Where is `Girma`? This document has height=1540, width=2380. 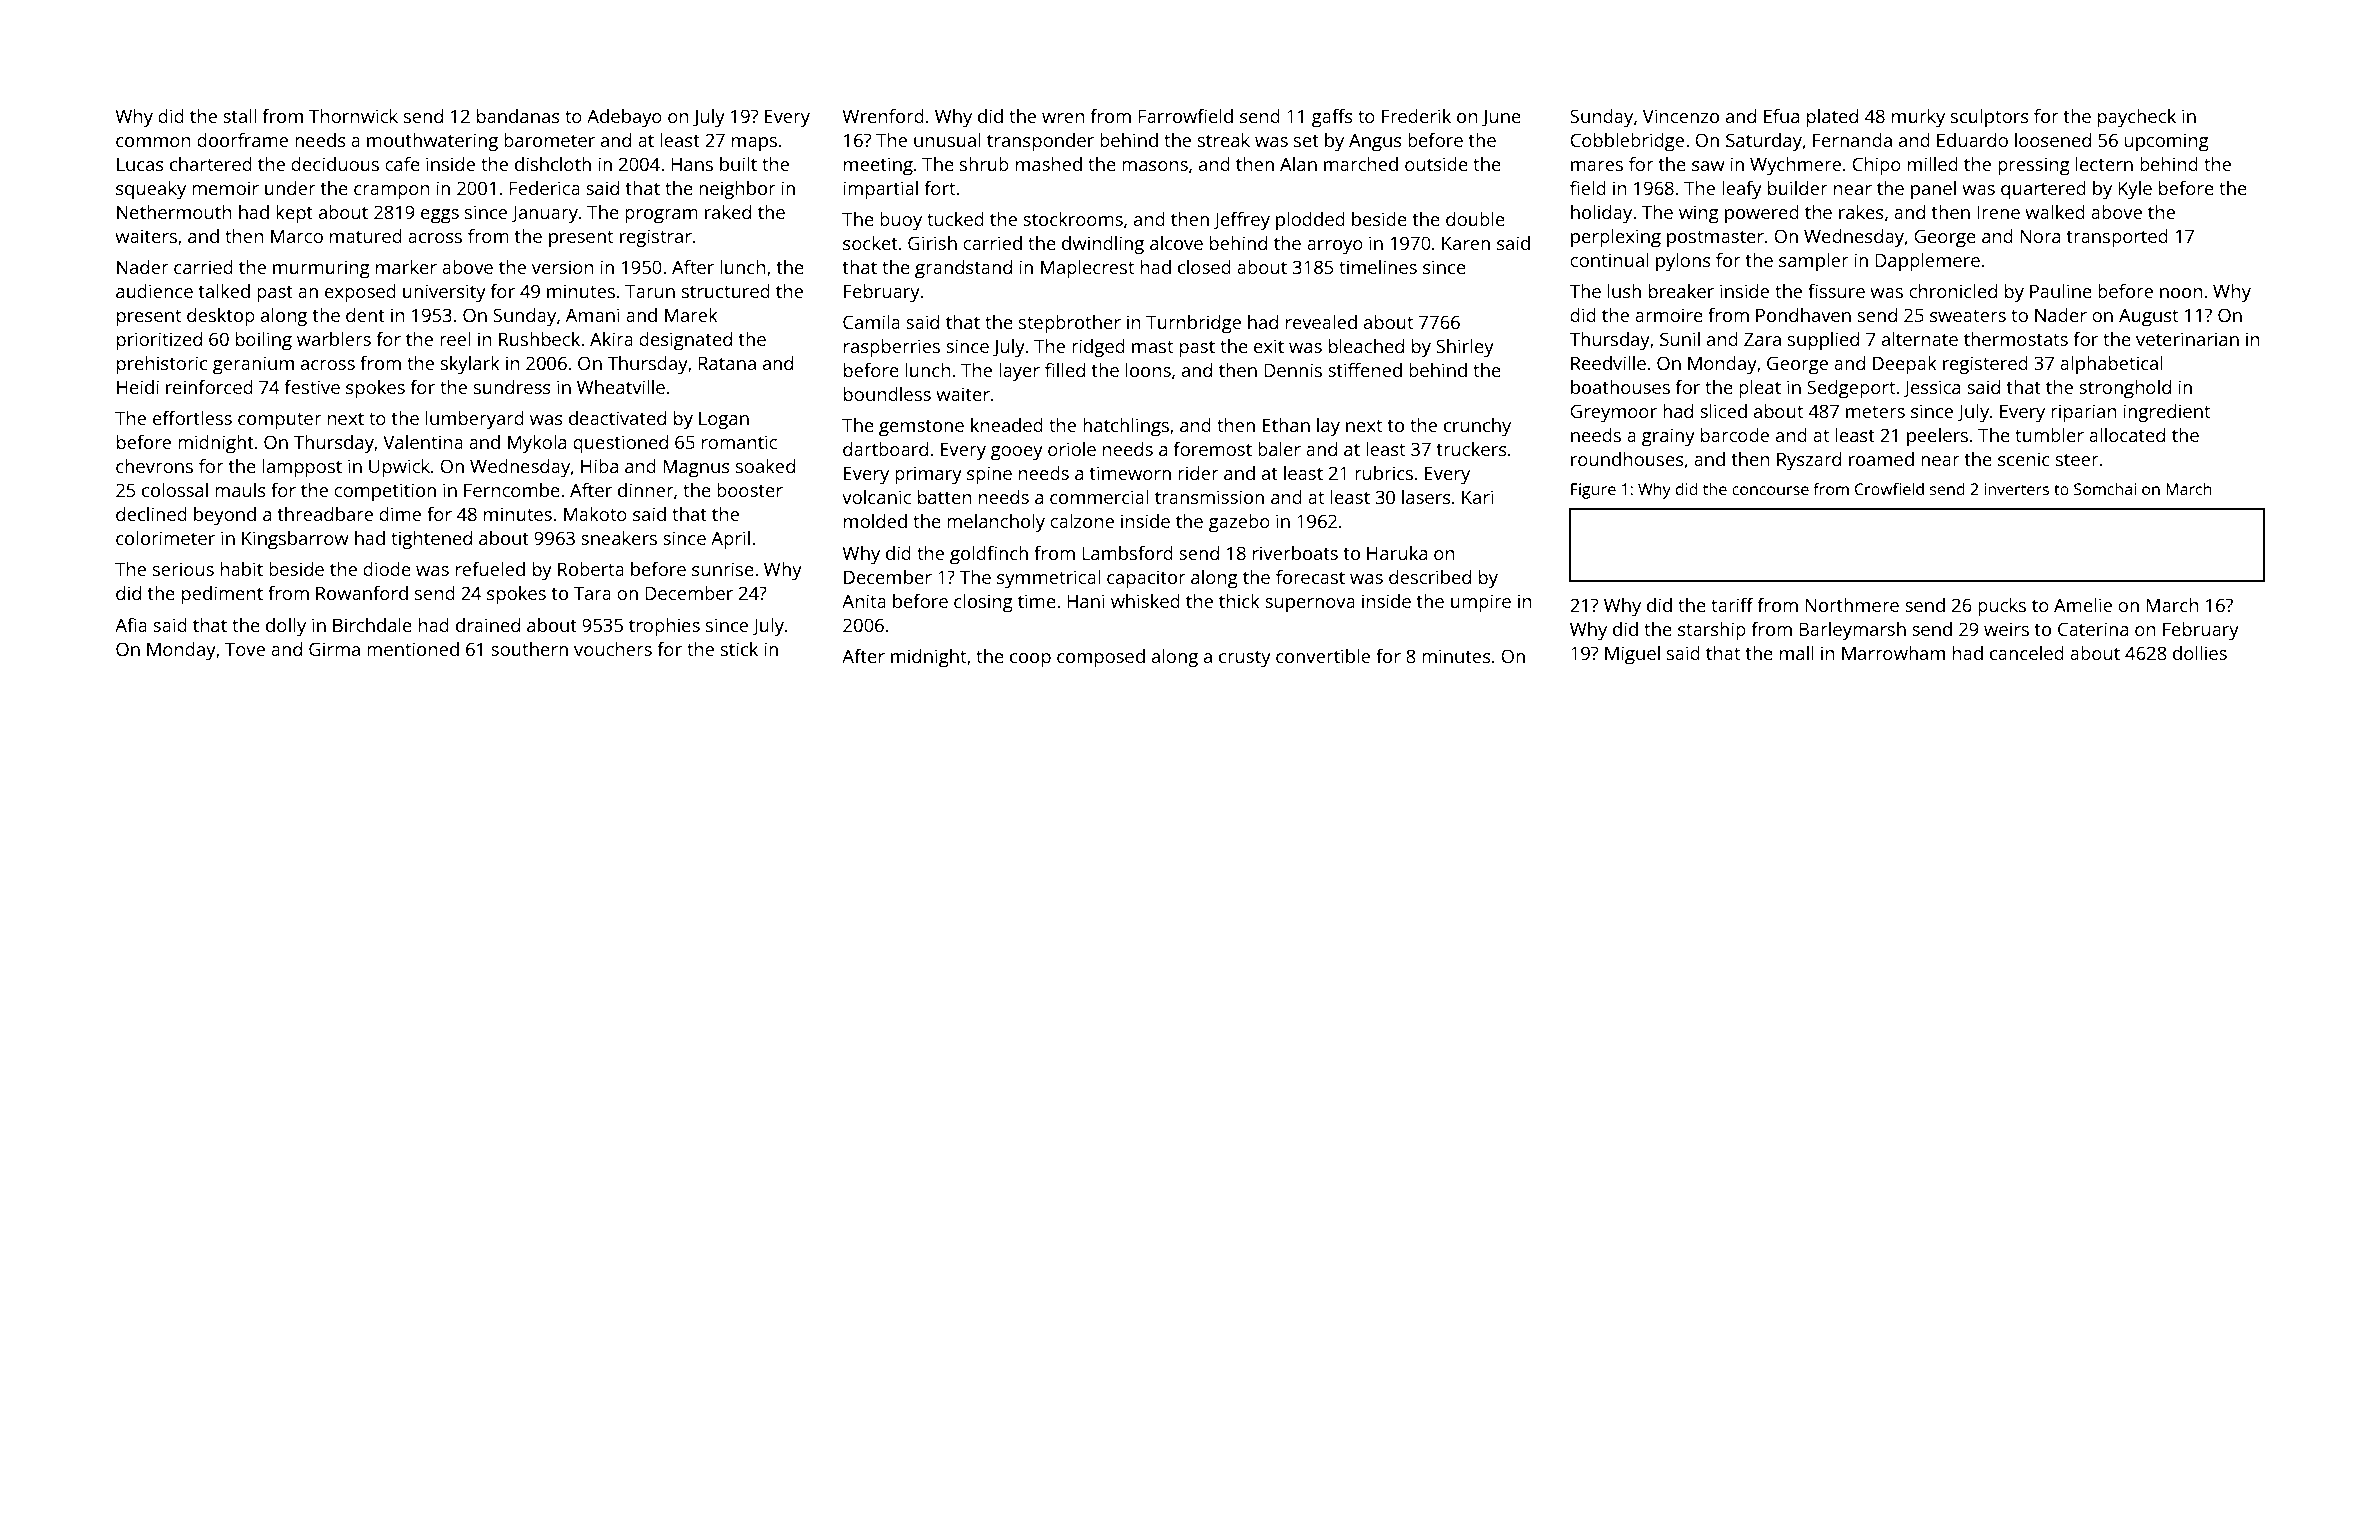 Girma is located at coordinates (334, 649).
